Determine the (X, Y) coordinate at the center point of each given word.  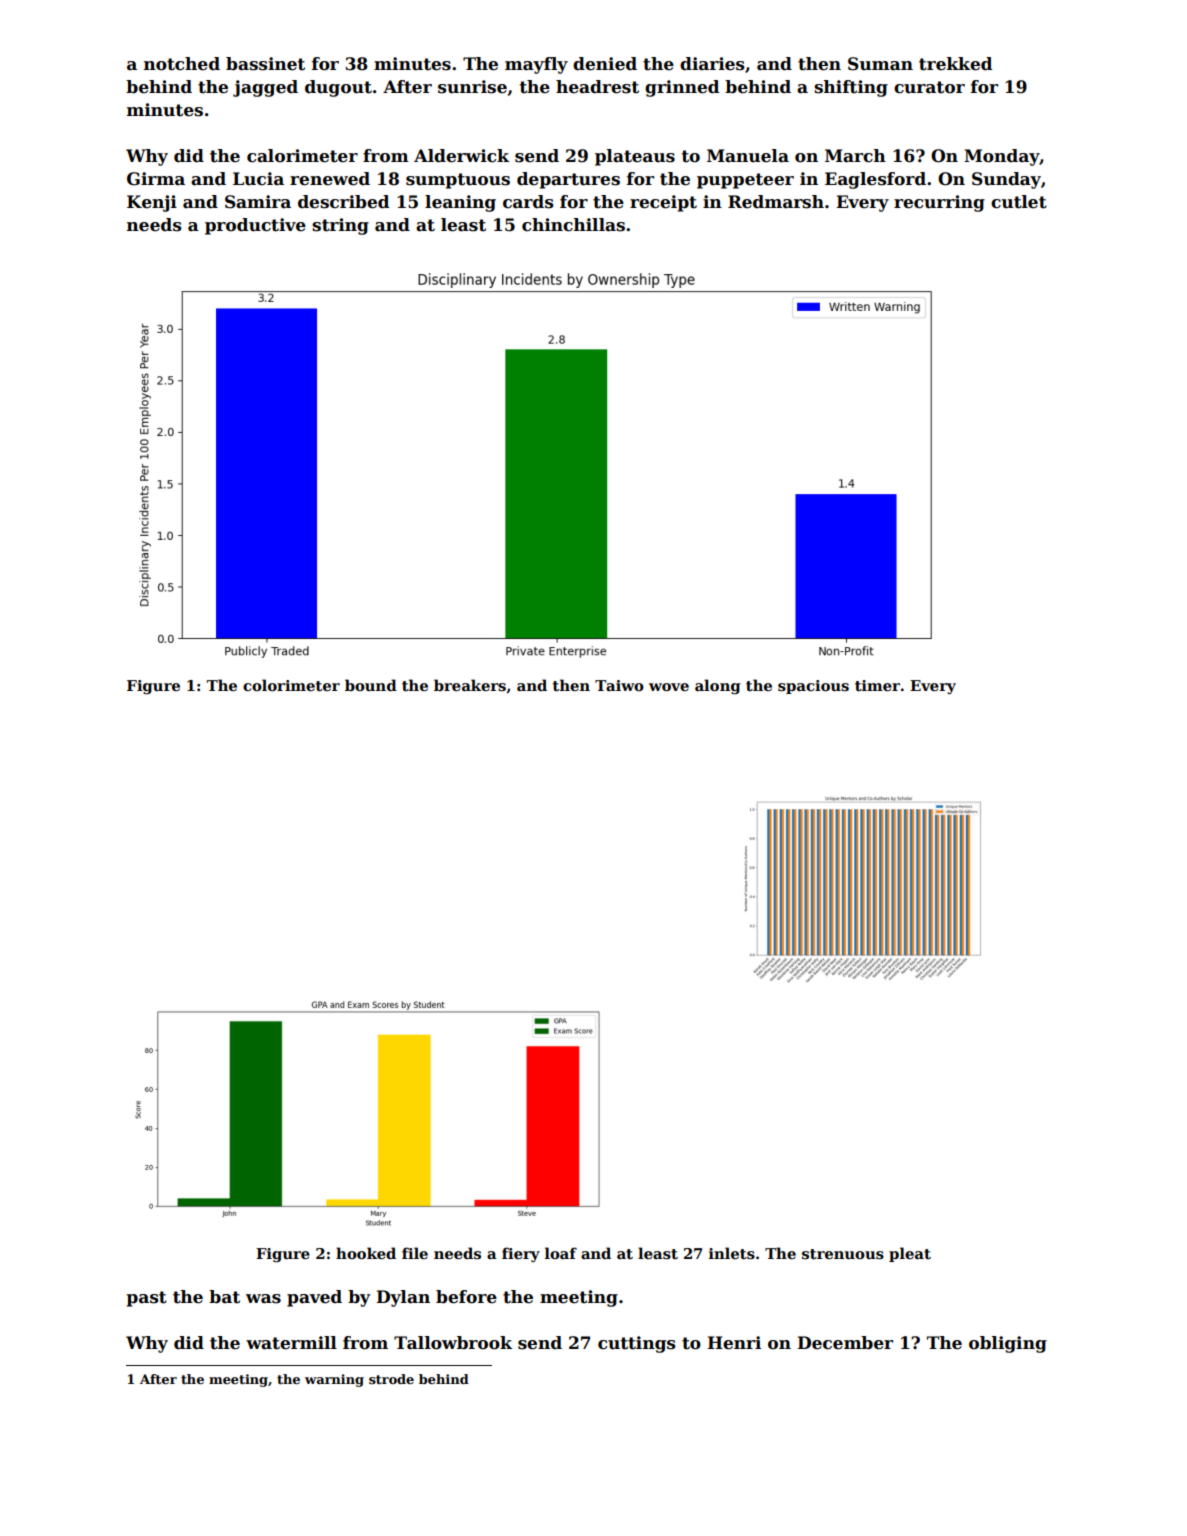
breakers (470, 685)
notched (182, 64)
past (146, 1299)
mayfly (536, 65)
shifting (851, 88)
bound (371, 685)
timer (877, 685)
